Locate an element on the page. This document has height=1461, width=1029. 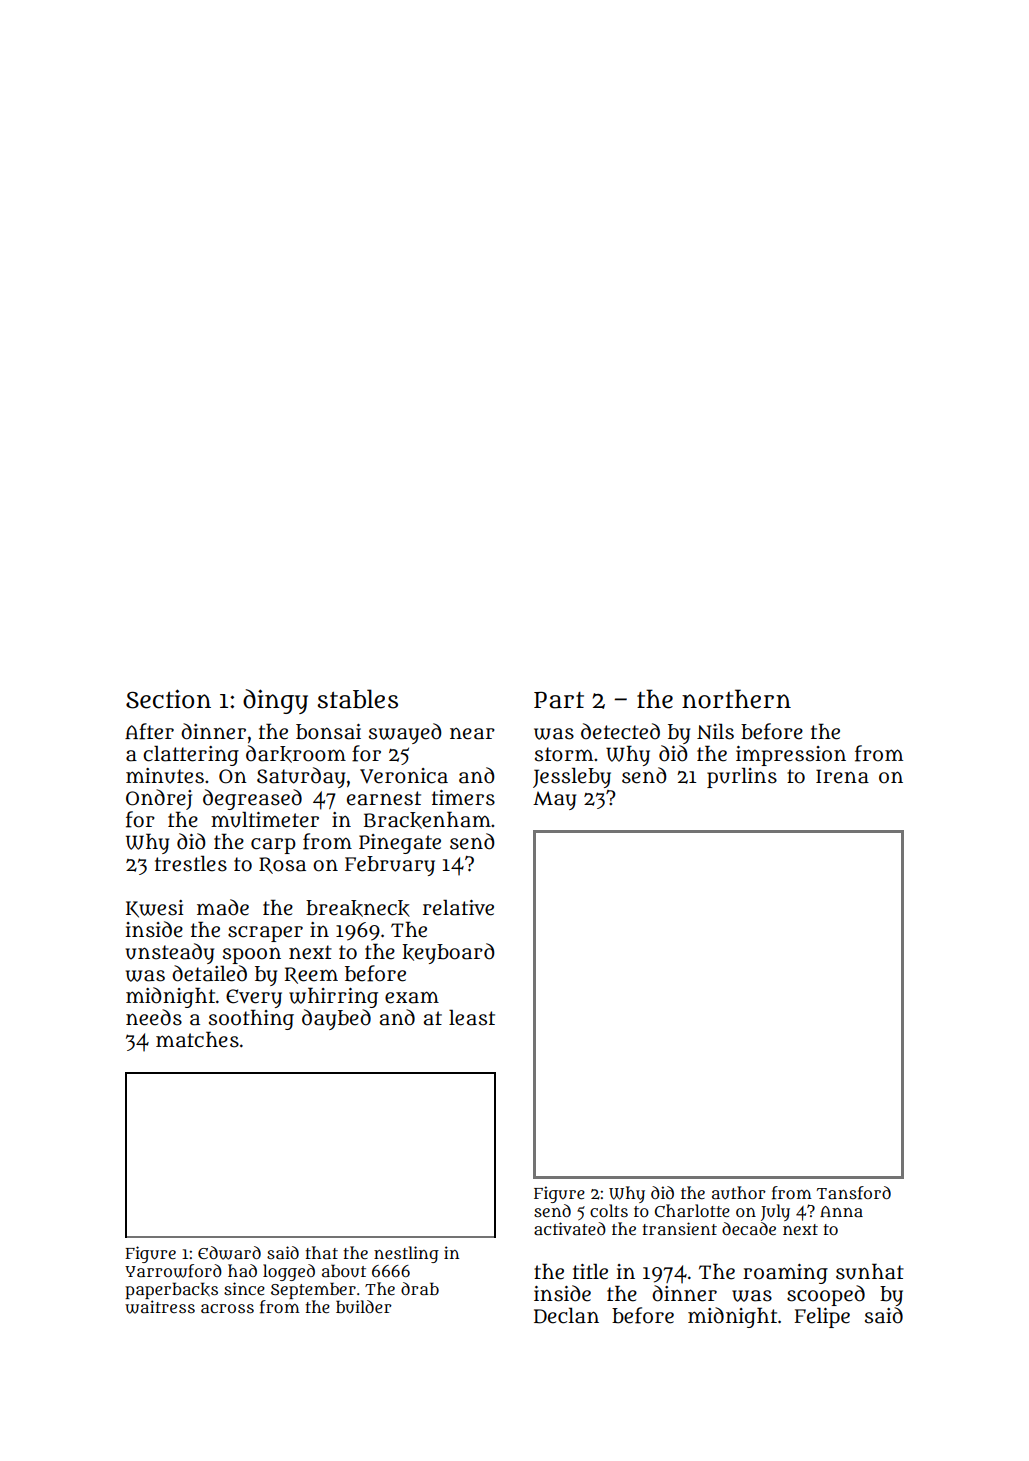
unsteady is located at coordinates (170, 953).
